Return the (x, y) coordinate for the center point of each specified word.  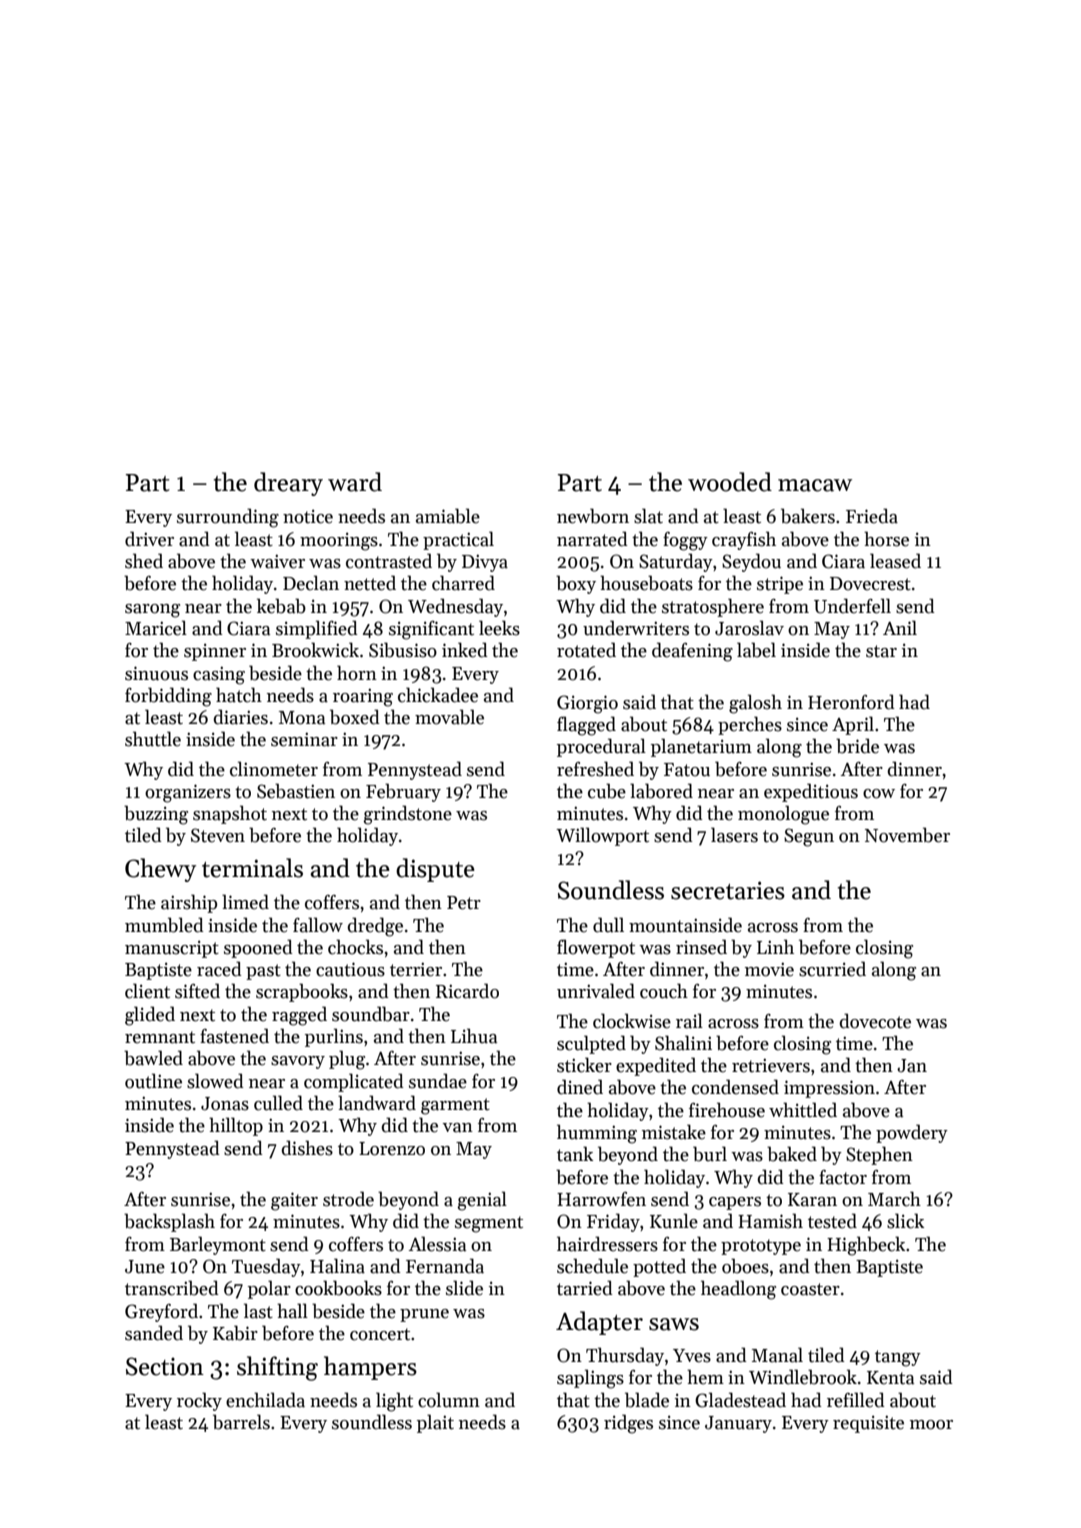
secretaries (728, 890)
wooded (730, 482)
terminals (252, 868)
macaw (815, 485)
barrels (241, 1422)
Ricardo (467, 991)
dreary (288, 484)
